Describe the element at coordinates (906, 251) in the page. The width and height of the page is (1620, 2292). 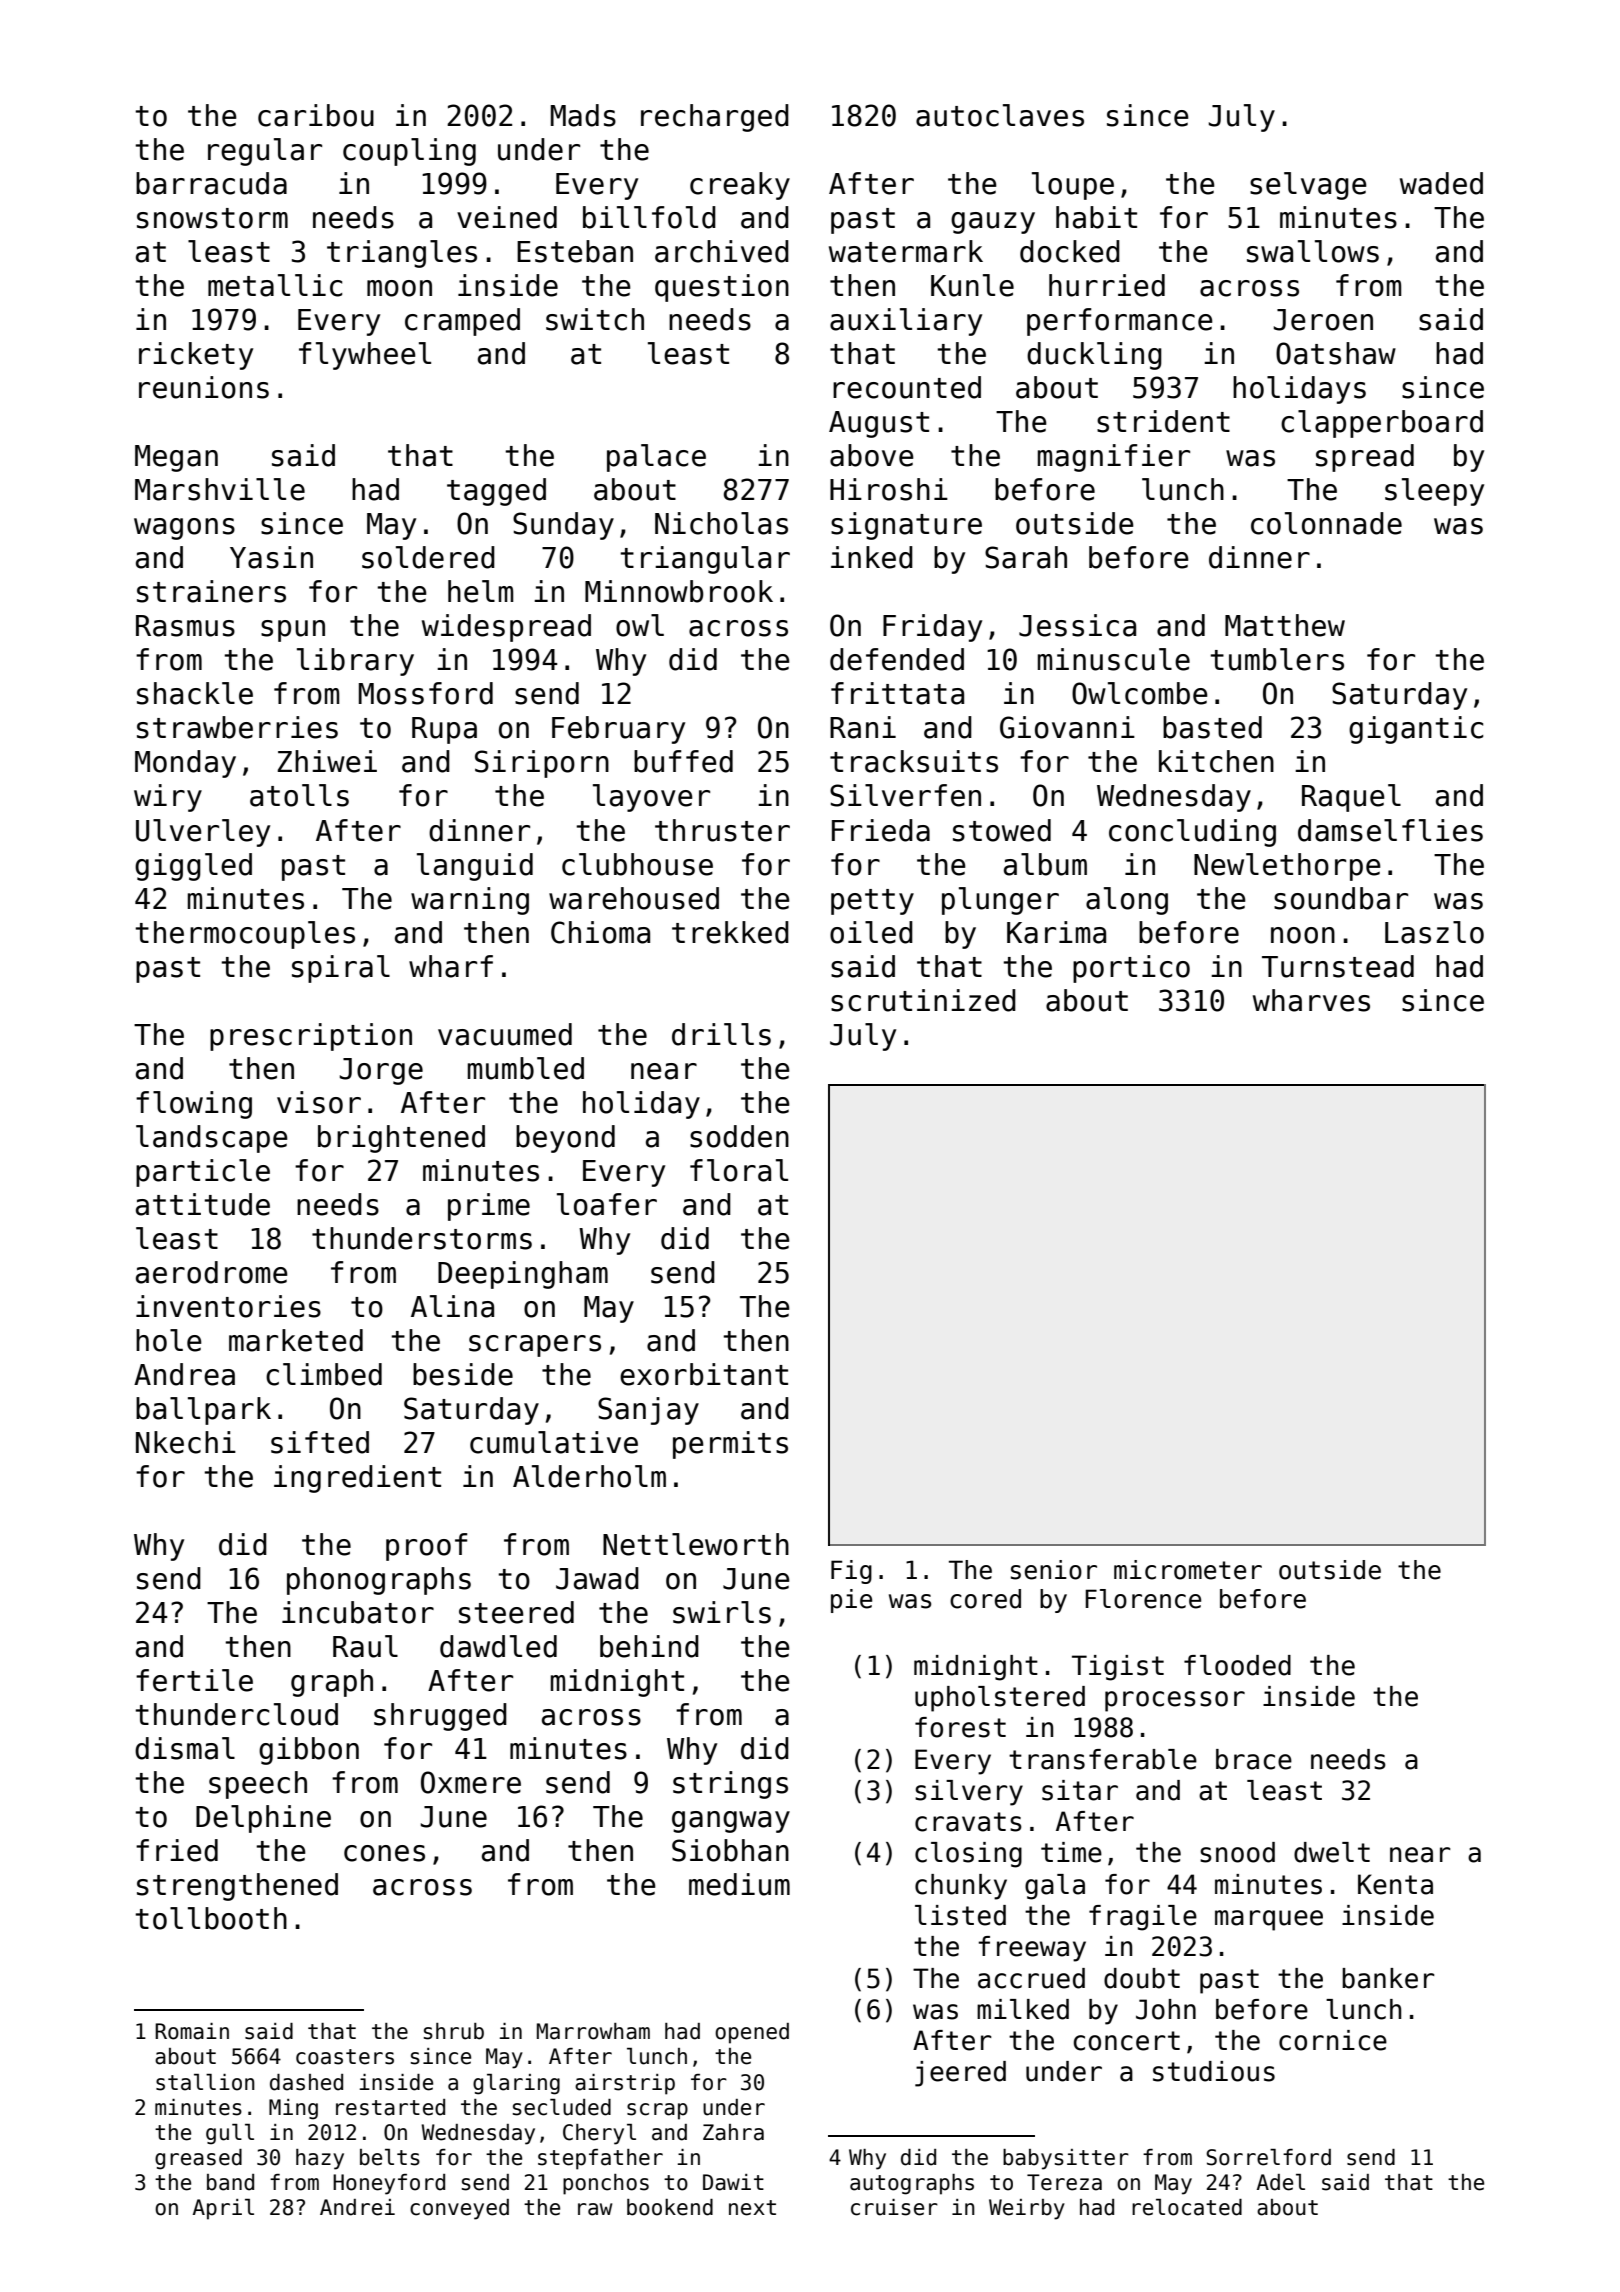
I see `watermark` at that location.
